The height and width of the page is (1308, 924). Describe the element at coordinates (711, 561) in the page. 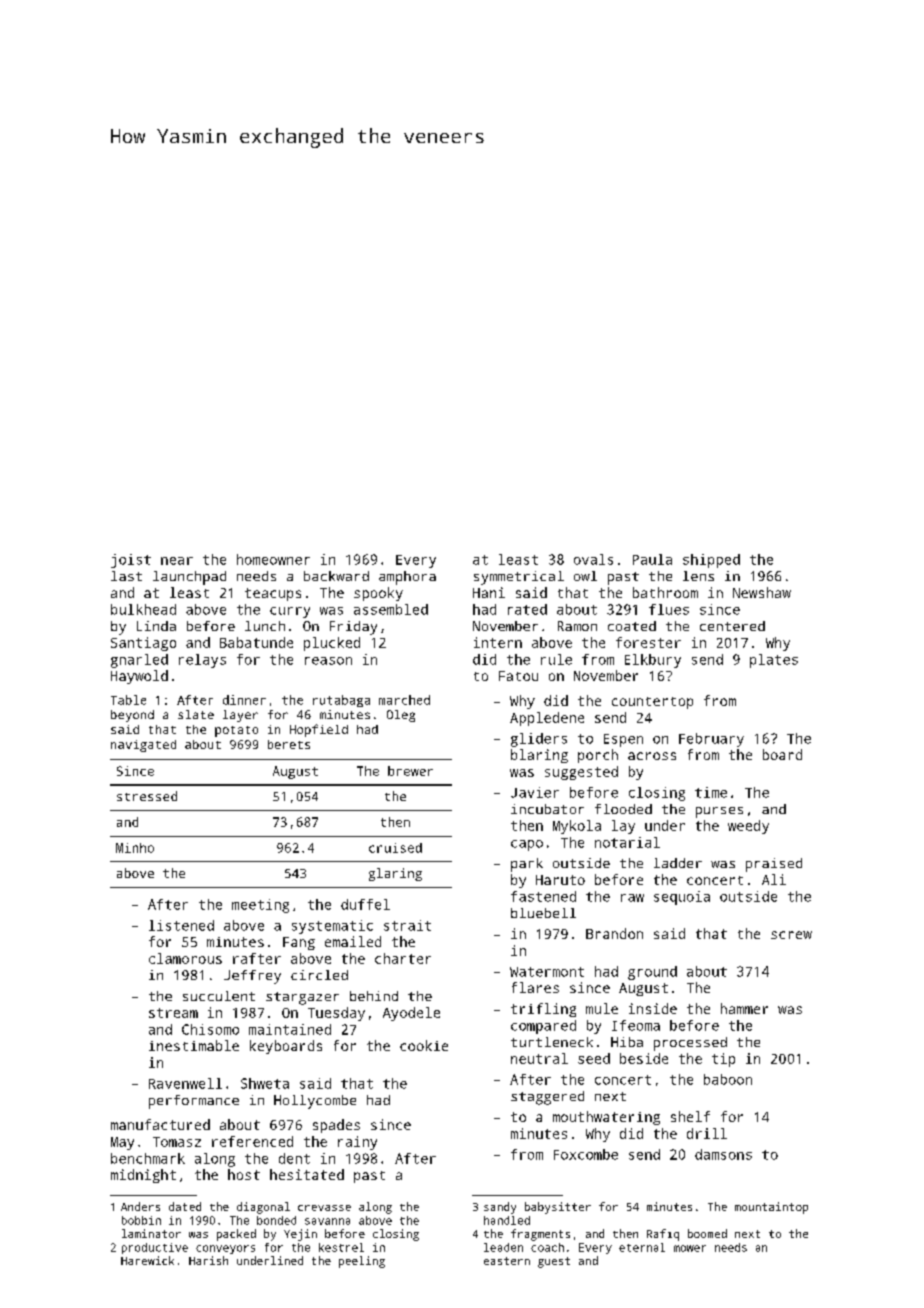

I see `shipped` at that location.
